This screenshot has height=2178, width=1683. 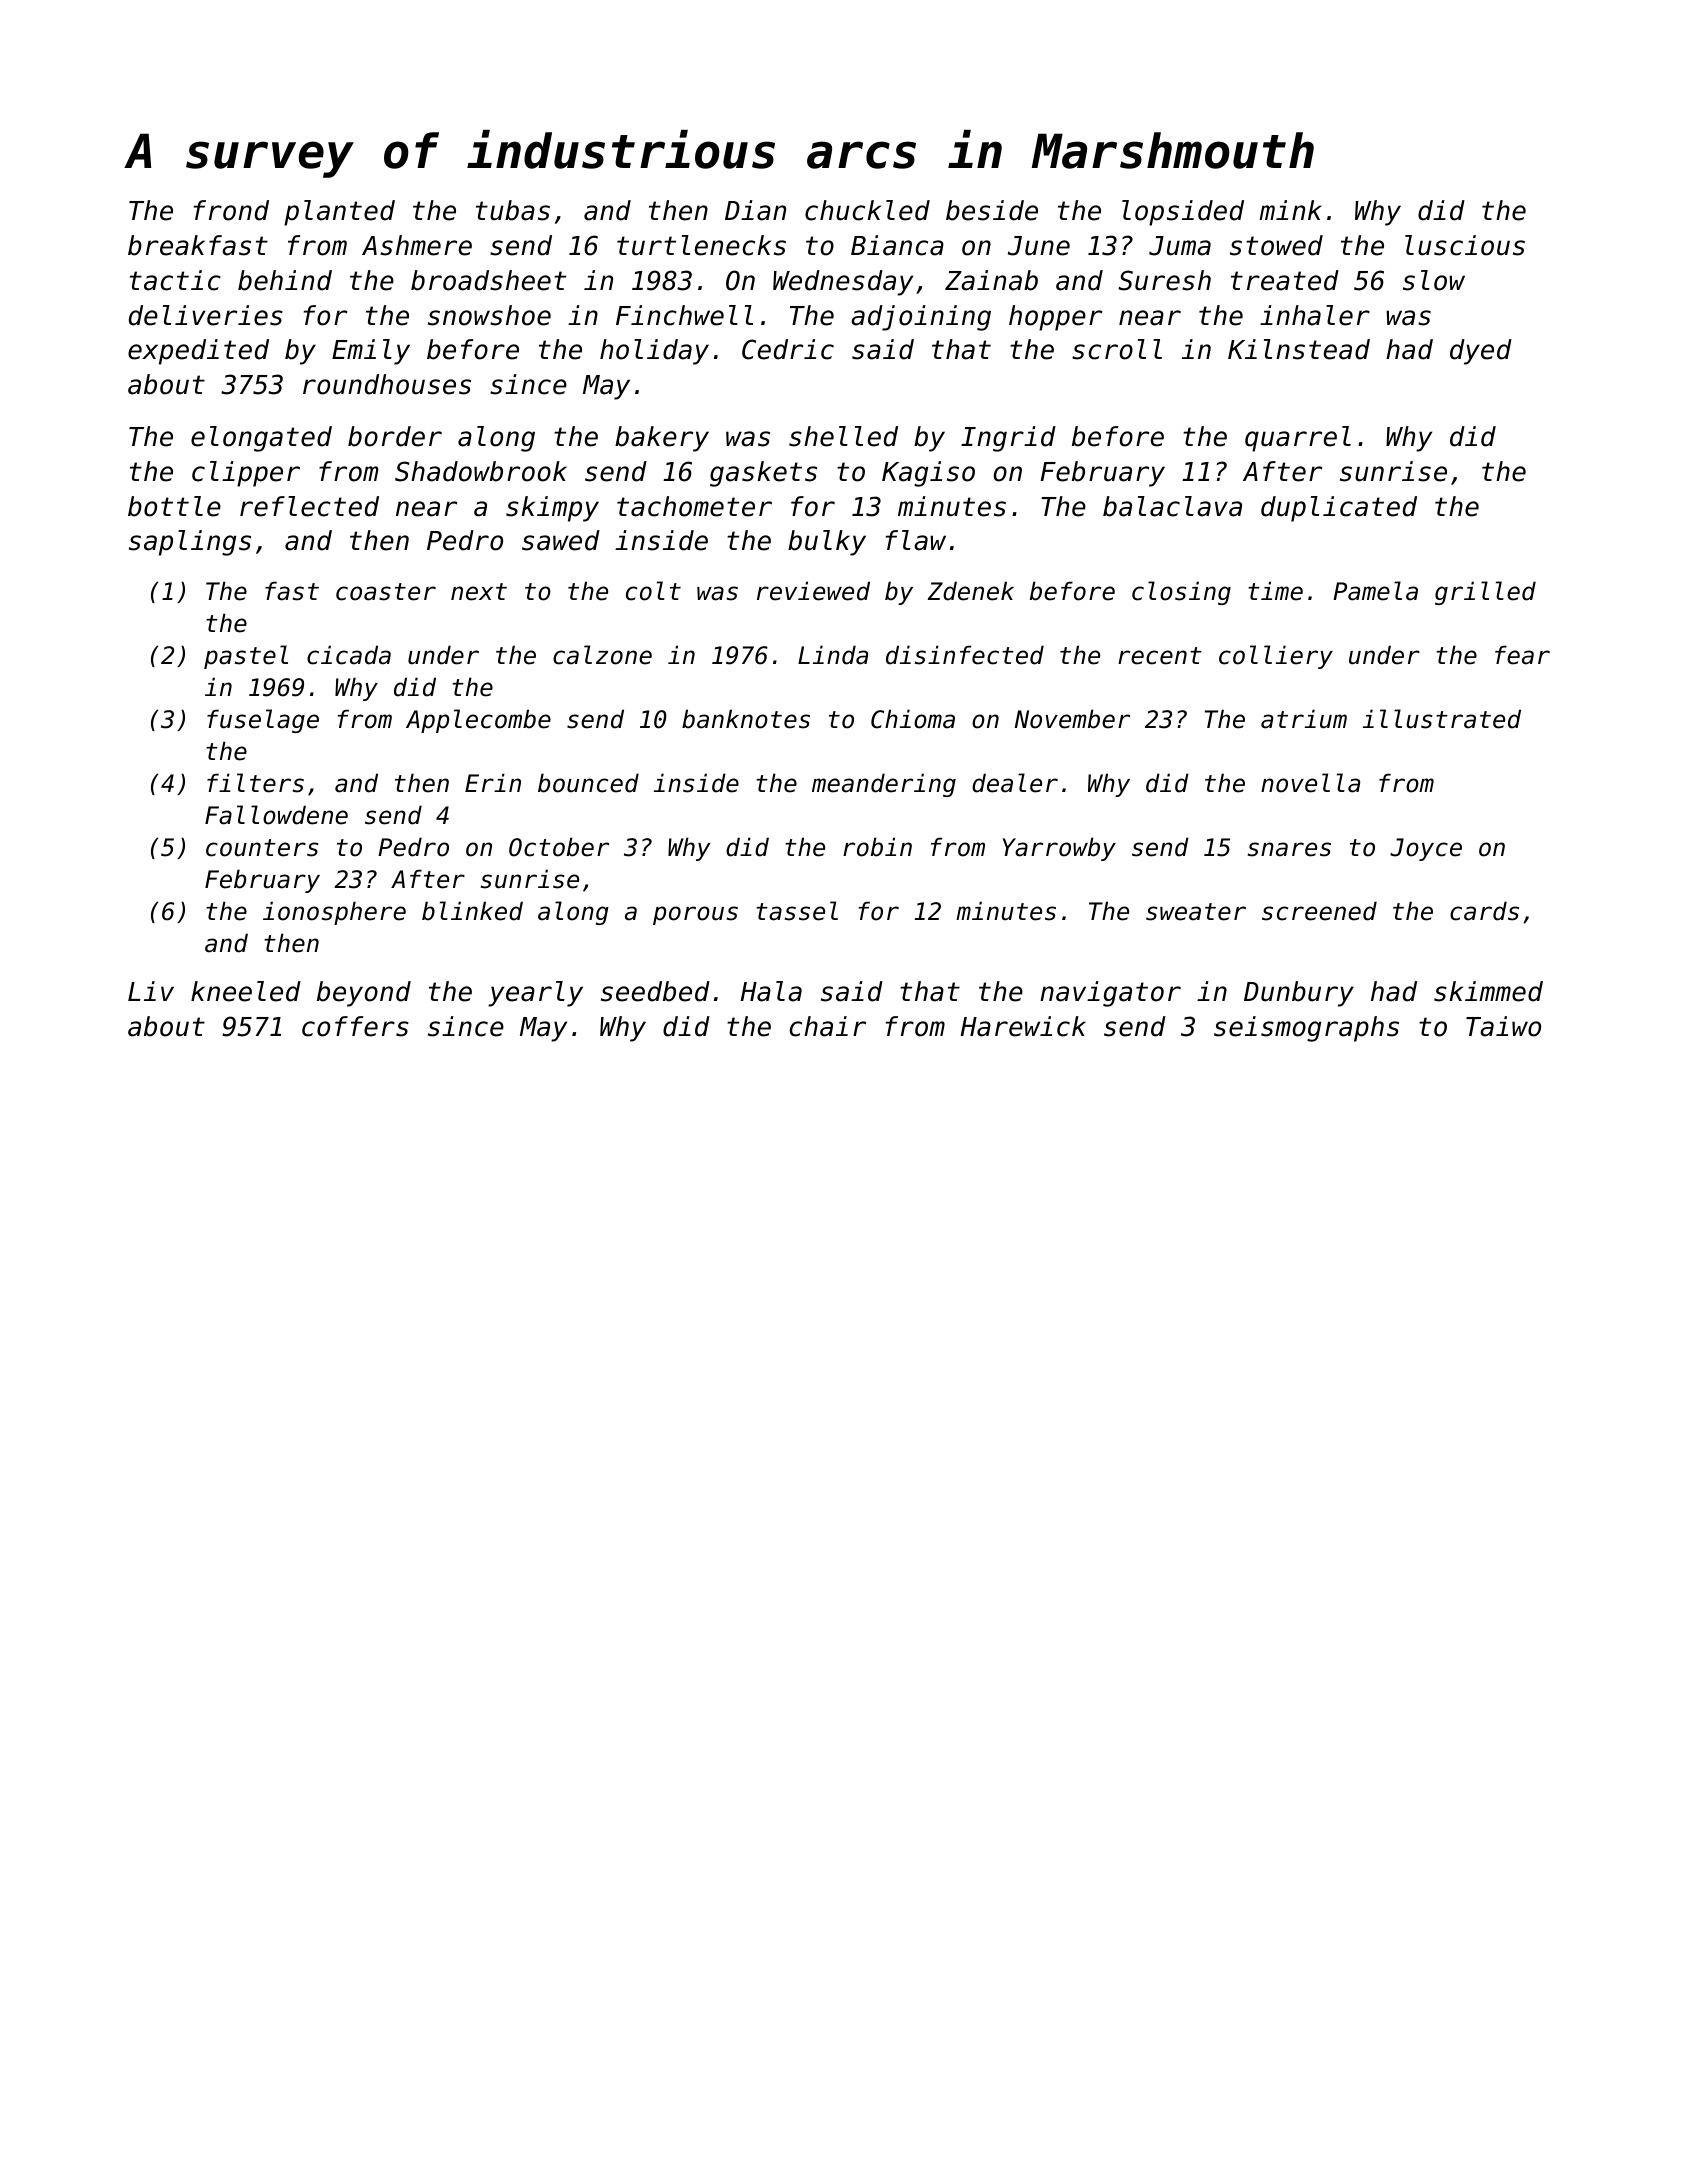 I want to click on recent, so click(x=1160, y=656).
